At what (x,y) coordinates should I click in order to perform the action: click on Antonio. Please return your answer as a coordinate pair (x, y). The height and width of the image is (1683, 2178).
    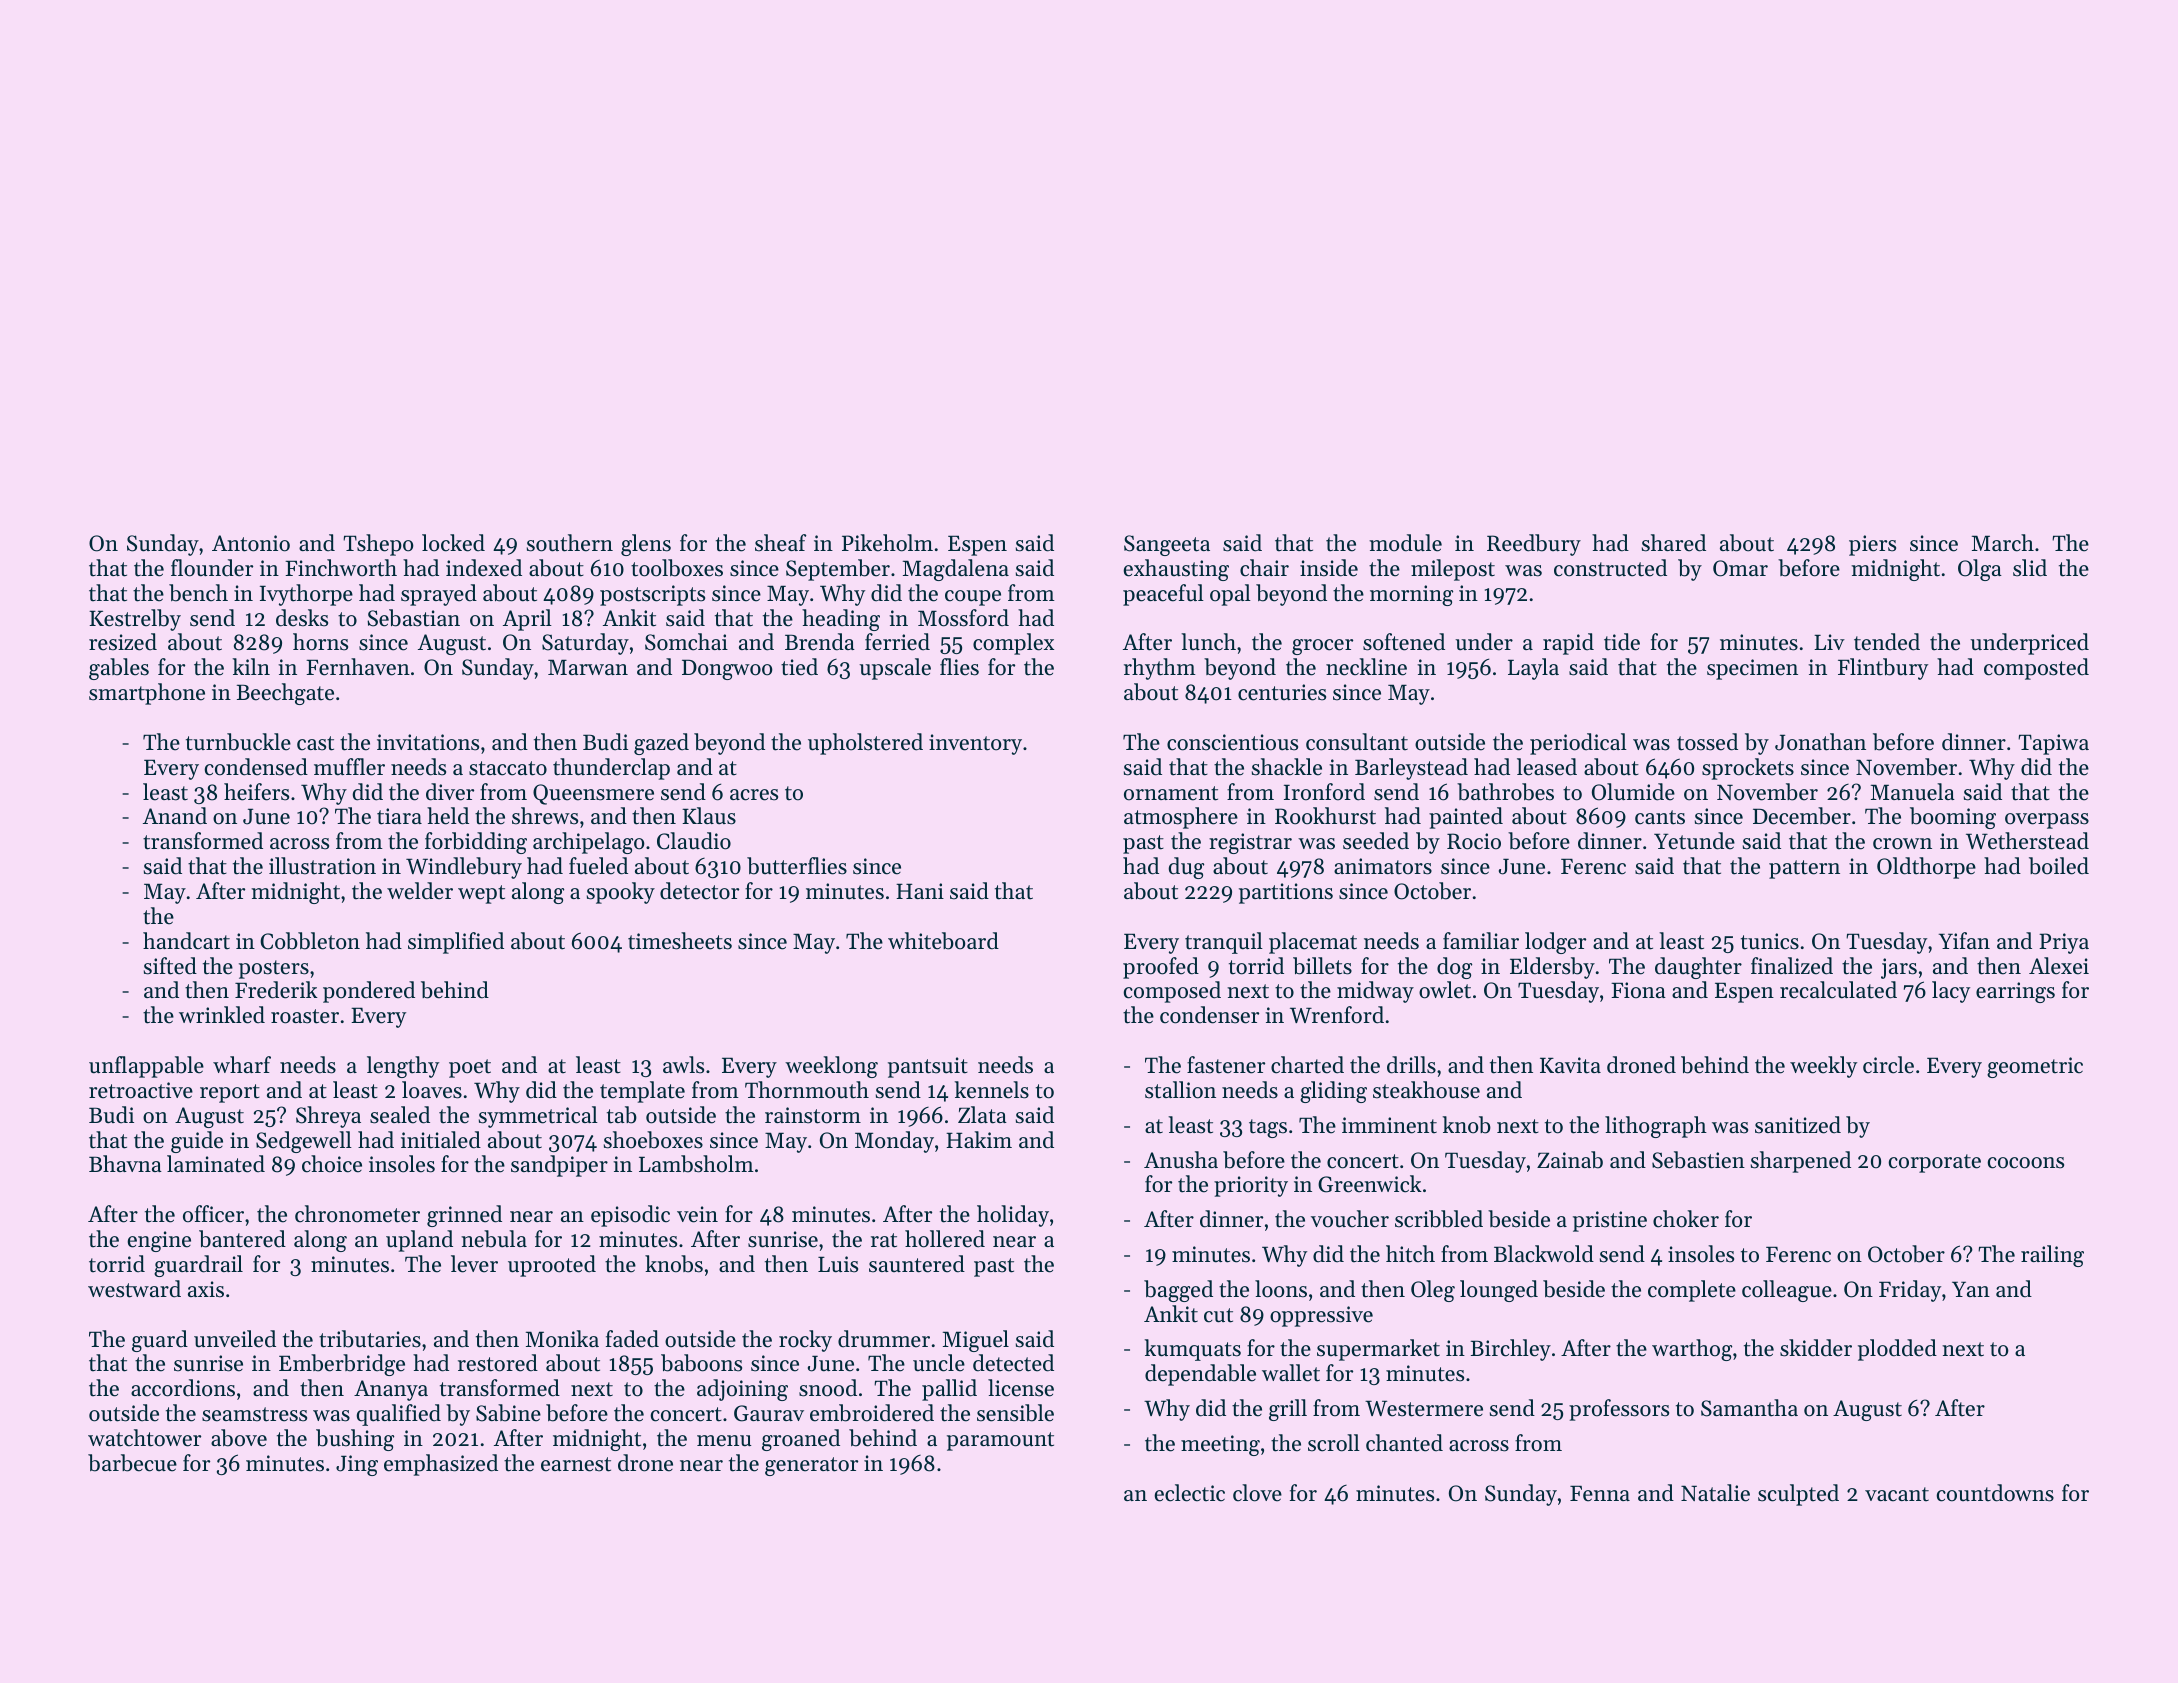
    Looking at the image, I should click on (251, 543).
